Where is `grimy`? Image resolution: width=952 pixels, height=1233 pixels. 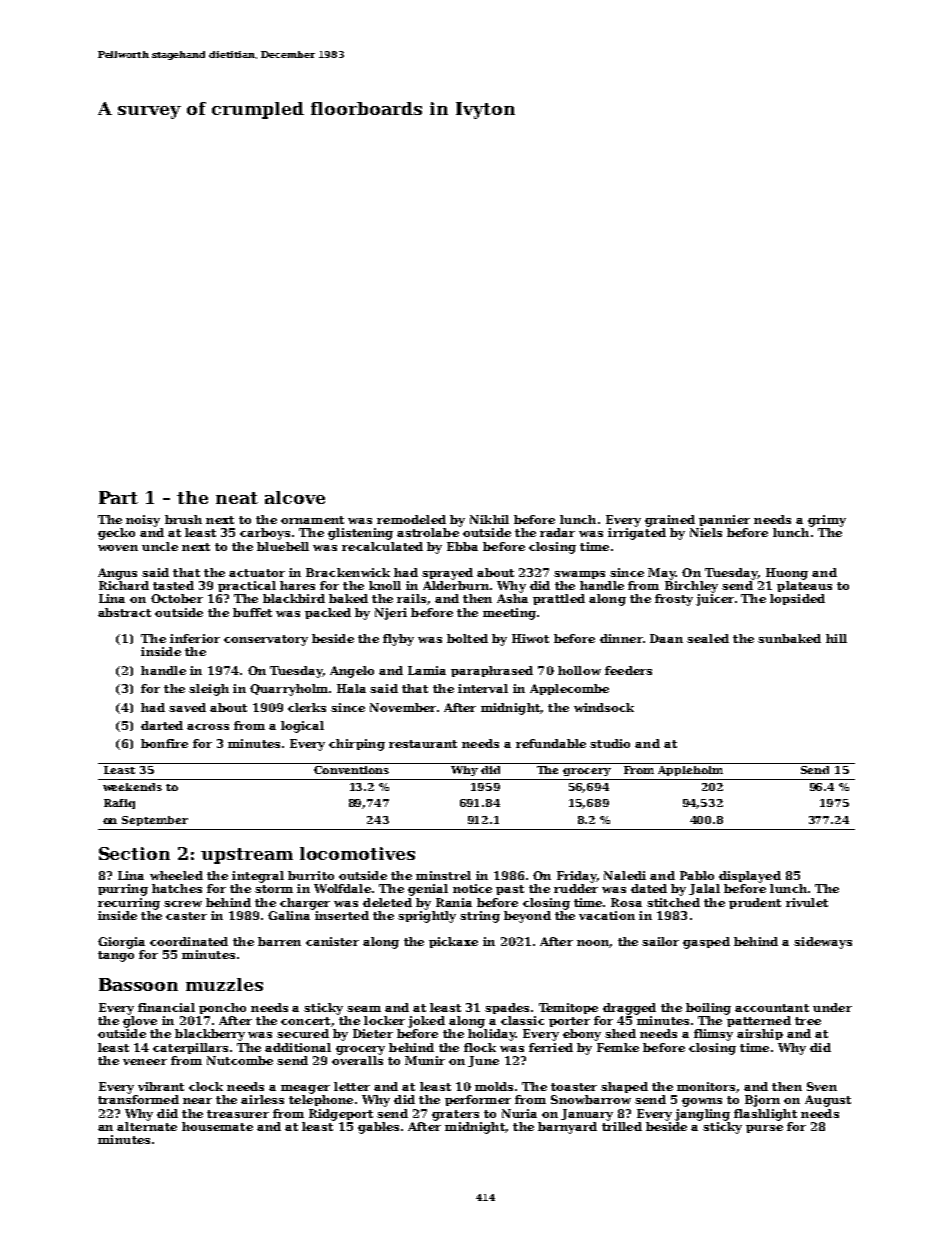 grimy is located at coordinates (827, 521).
